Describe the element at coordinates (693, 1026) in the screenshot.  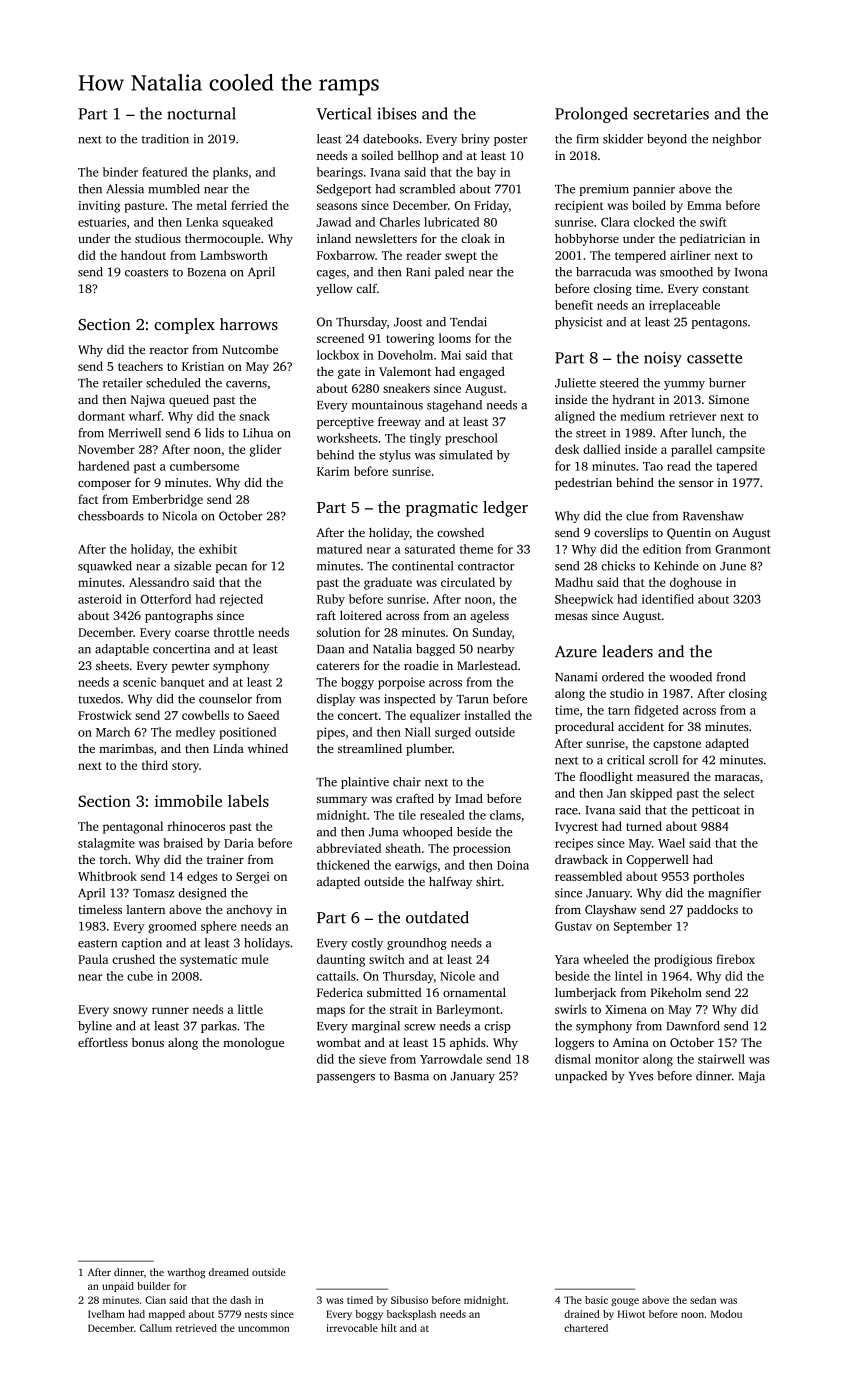
I see `Dawnford` at that location.
